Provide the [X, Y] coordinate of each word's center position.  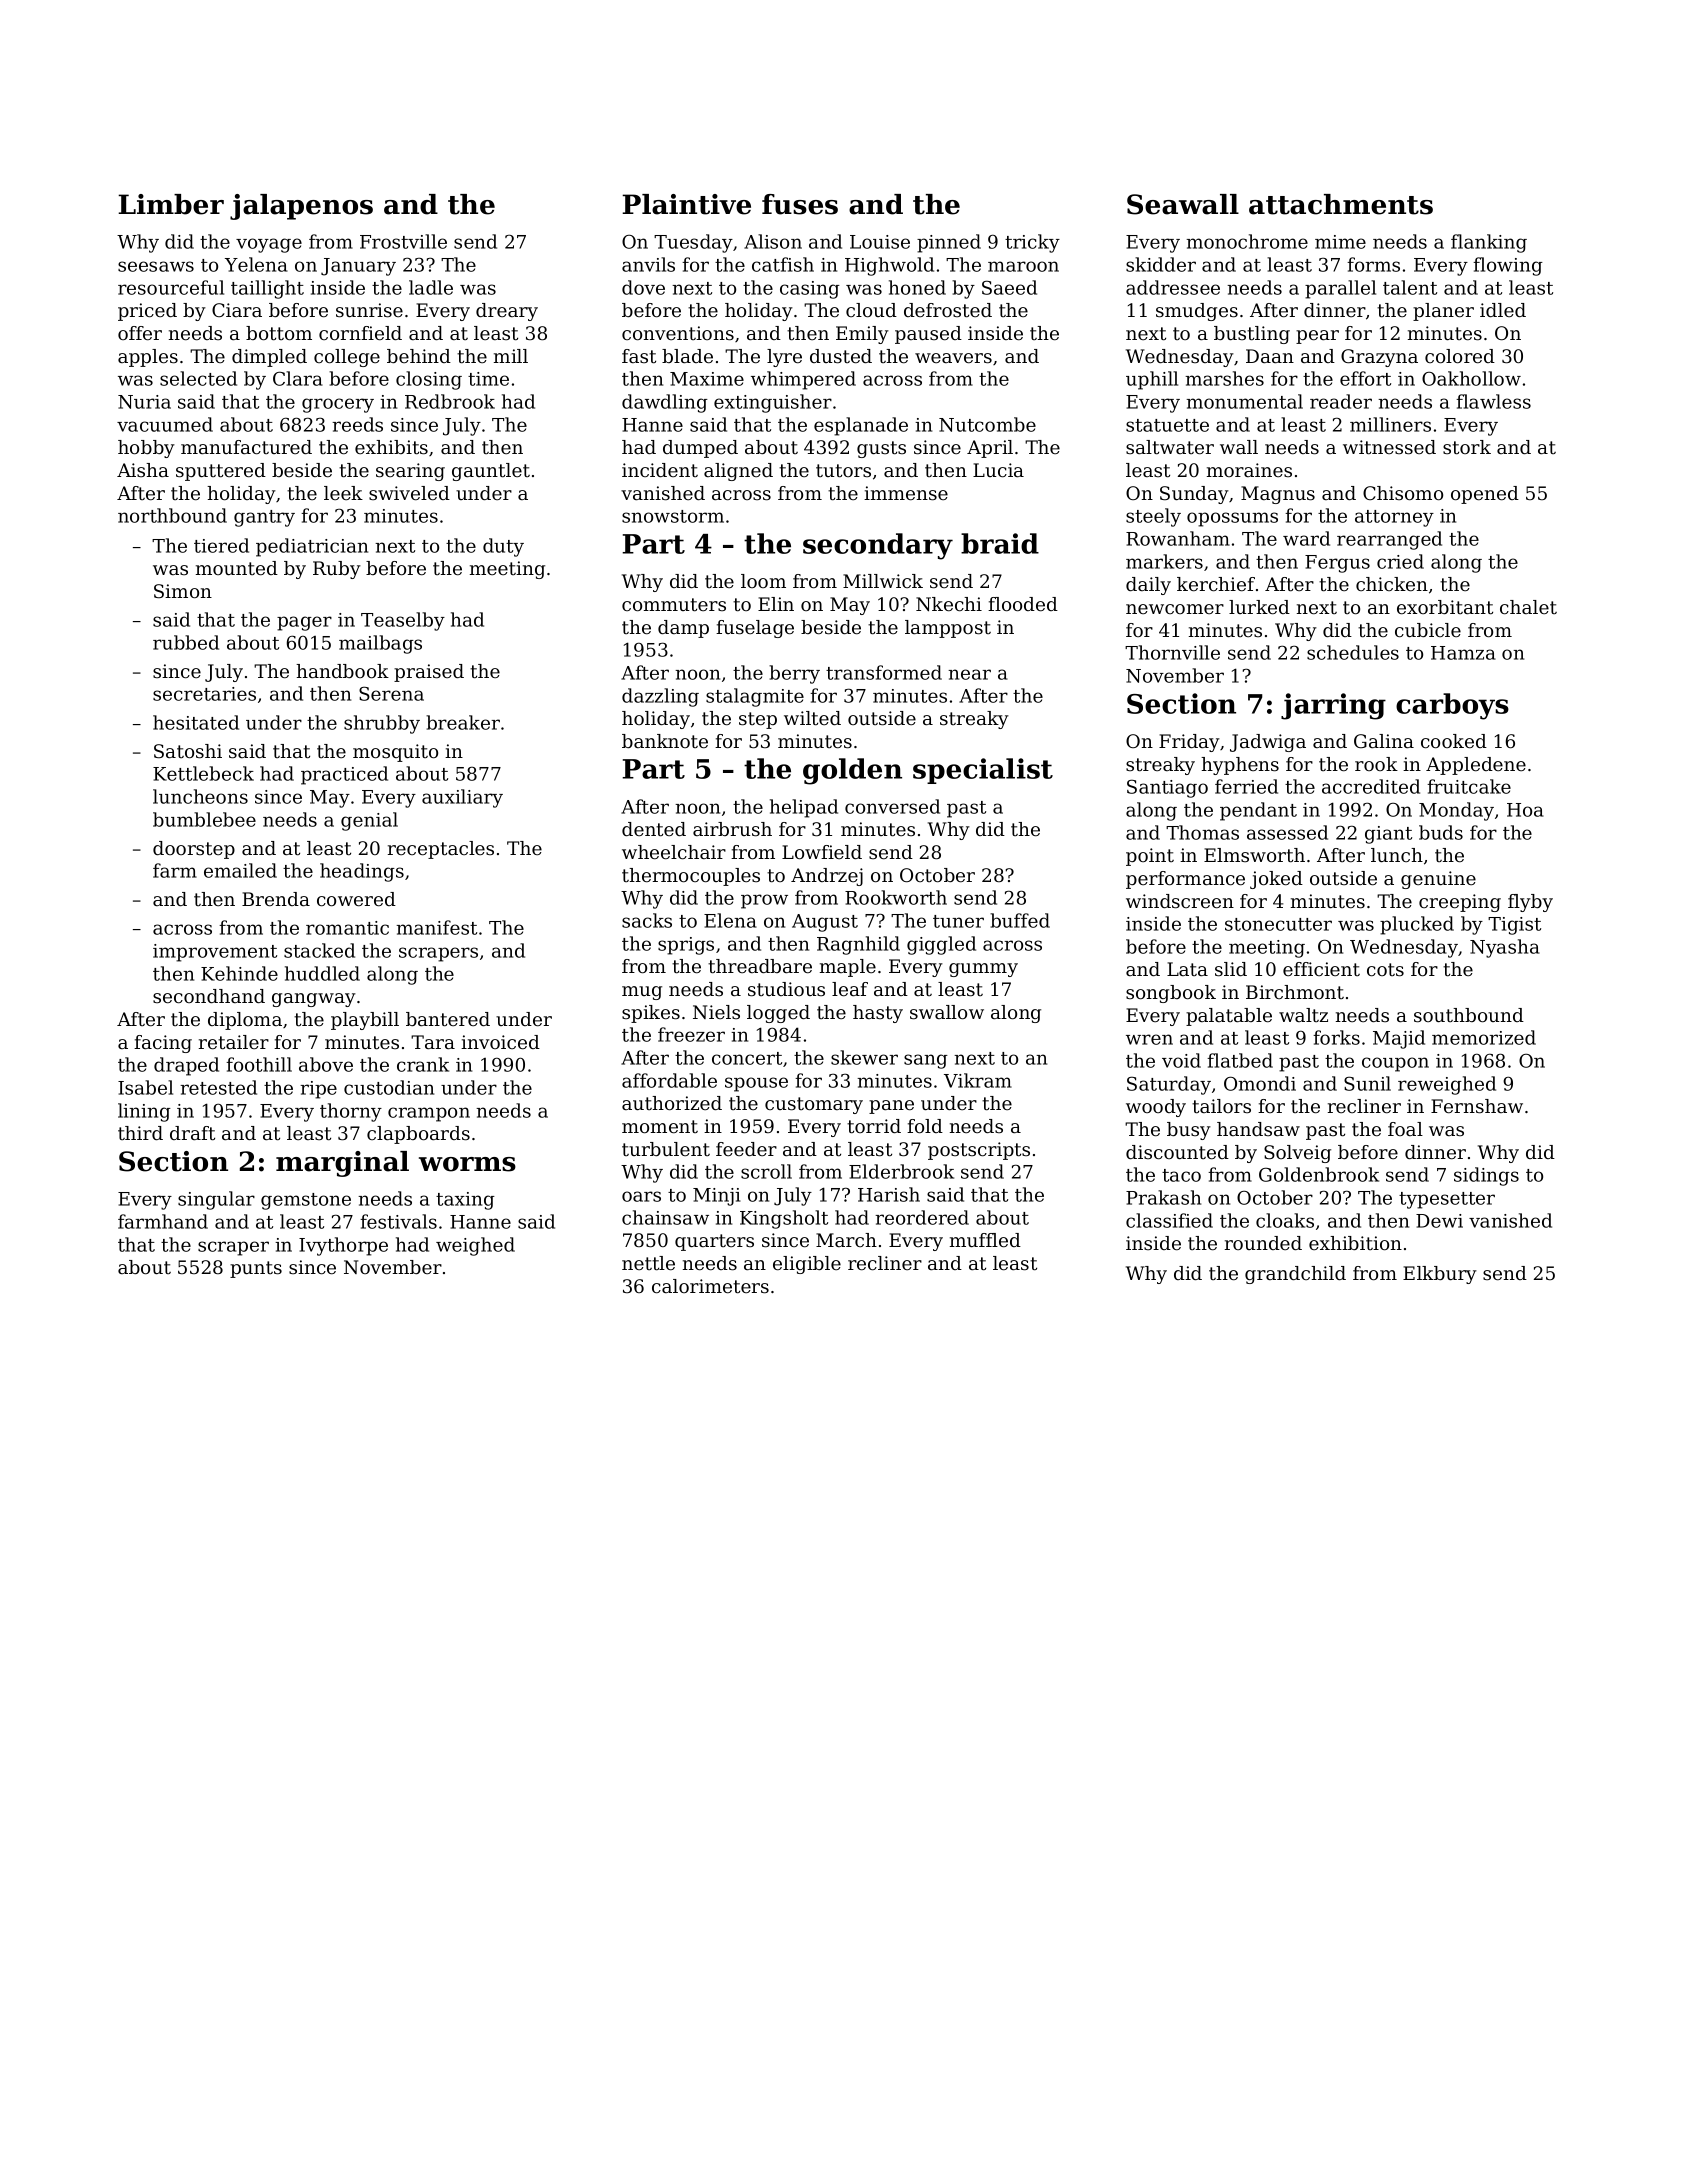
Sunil [1367, 1083]
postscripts [979, 1151]
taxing [465, 1201]
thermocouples [691, 877]
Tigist [1514, 926]
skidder [1161, 264]
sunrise [369, 310]
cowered [356, 899]
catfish [783, 264]
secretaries [204, 694]
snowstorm [673, 516]
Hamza [1463, 653]
